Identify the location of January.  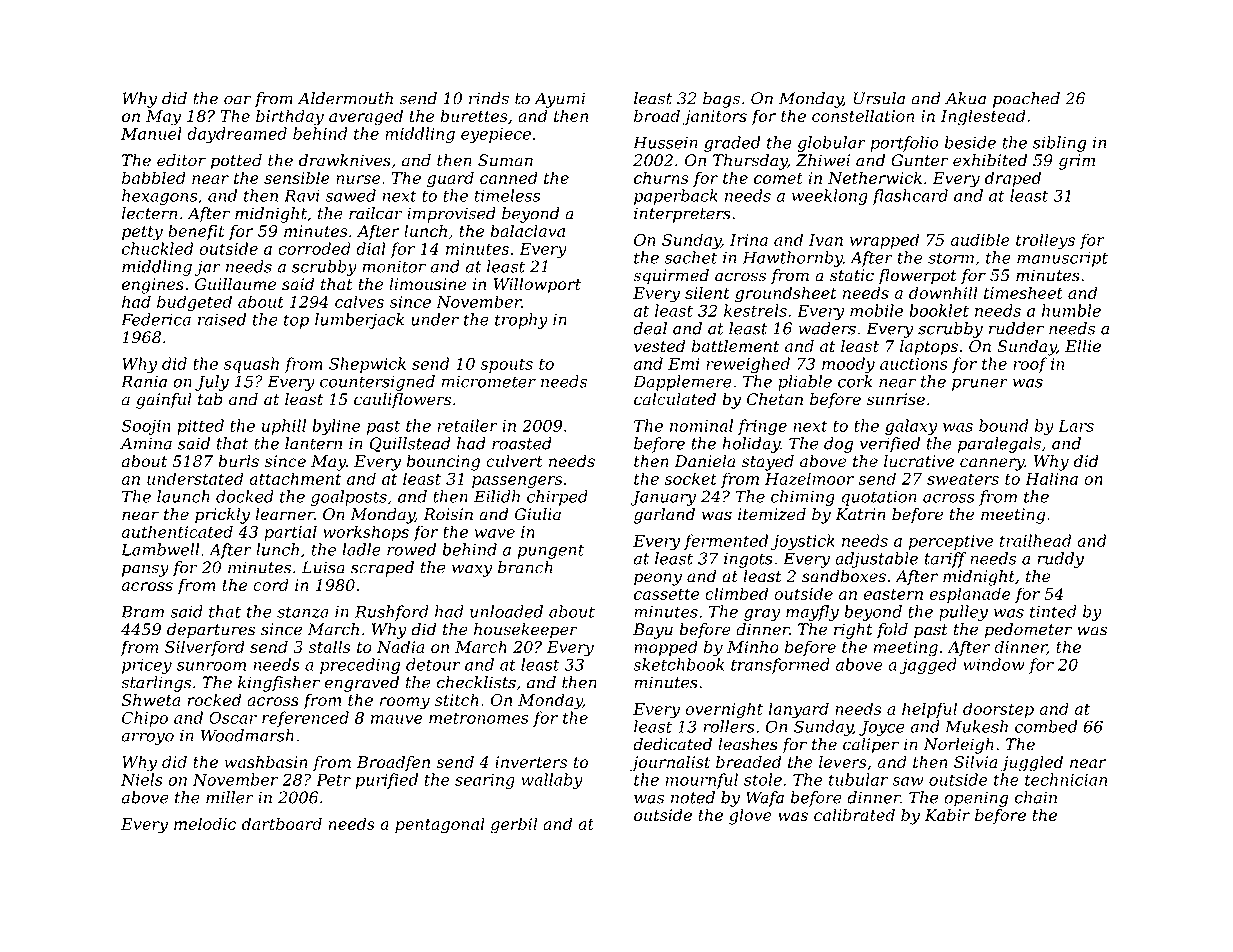
(663, 498).
